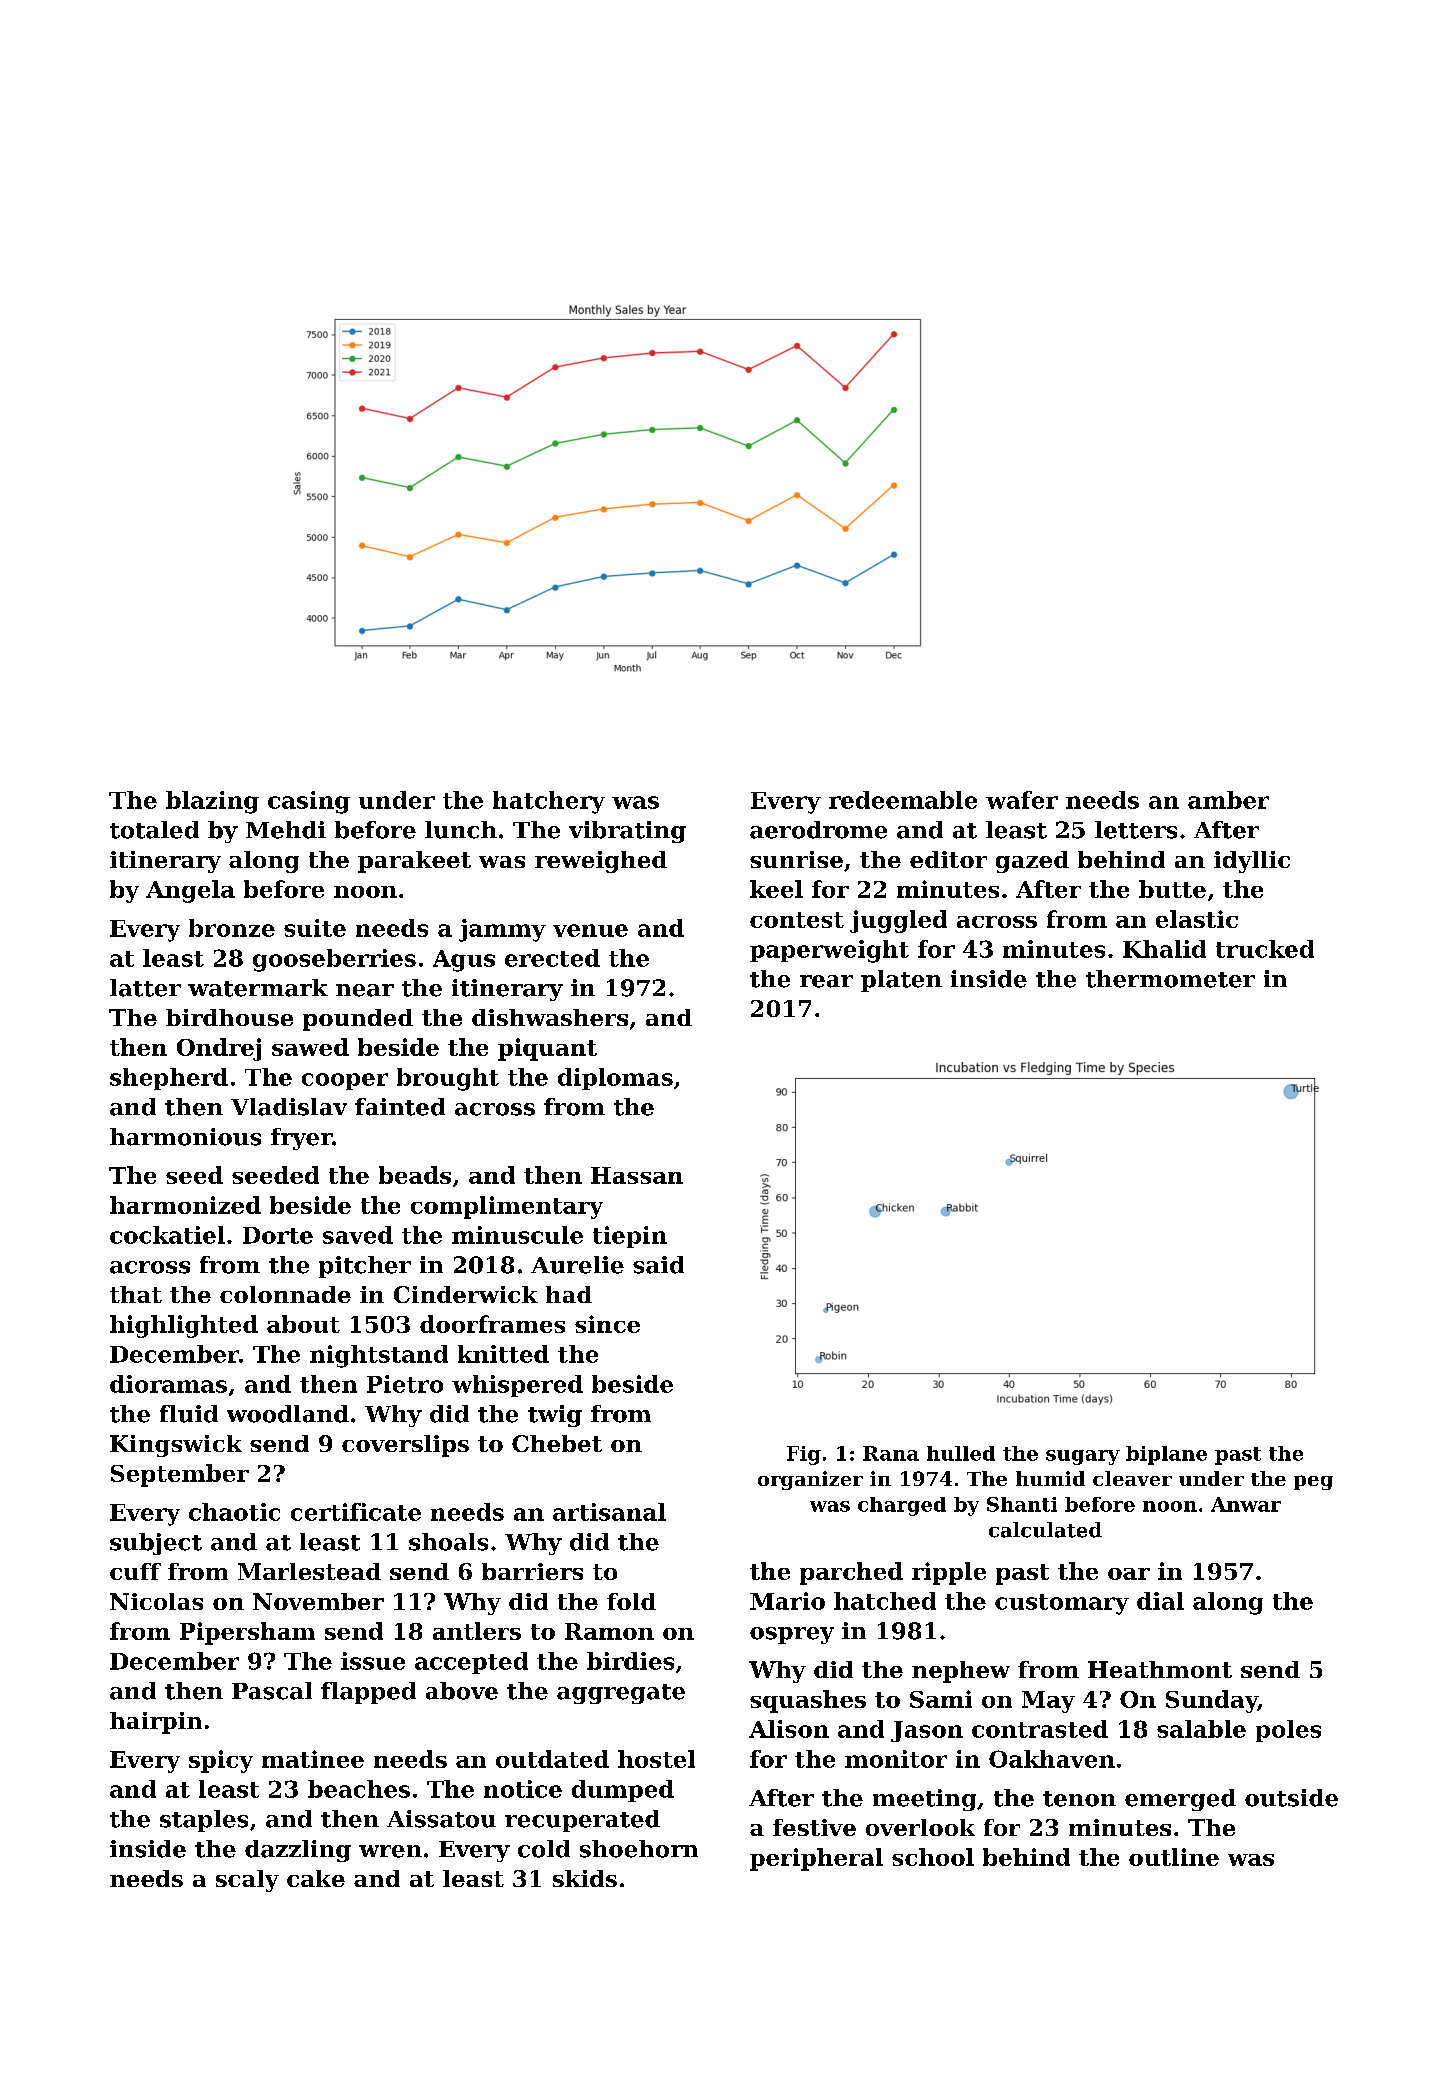  What do you see at coordinates (826, 981) in the page?
I see `rear` at bounding box center [826, 981].
